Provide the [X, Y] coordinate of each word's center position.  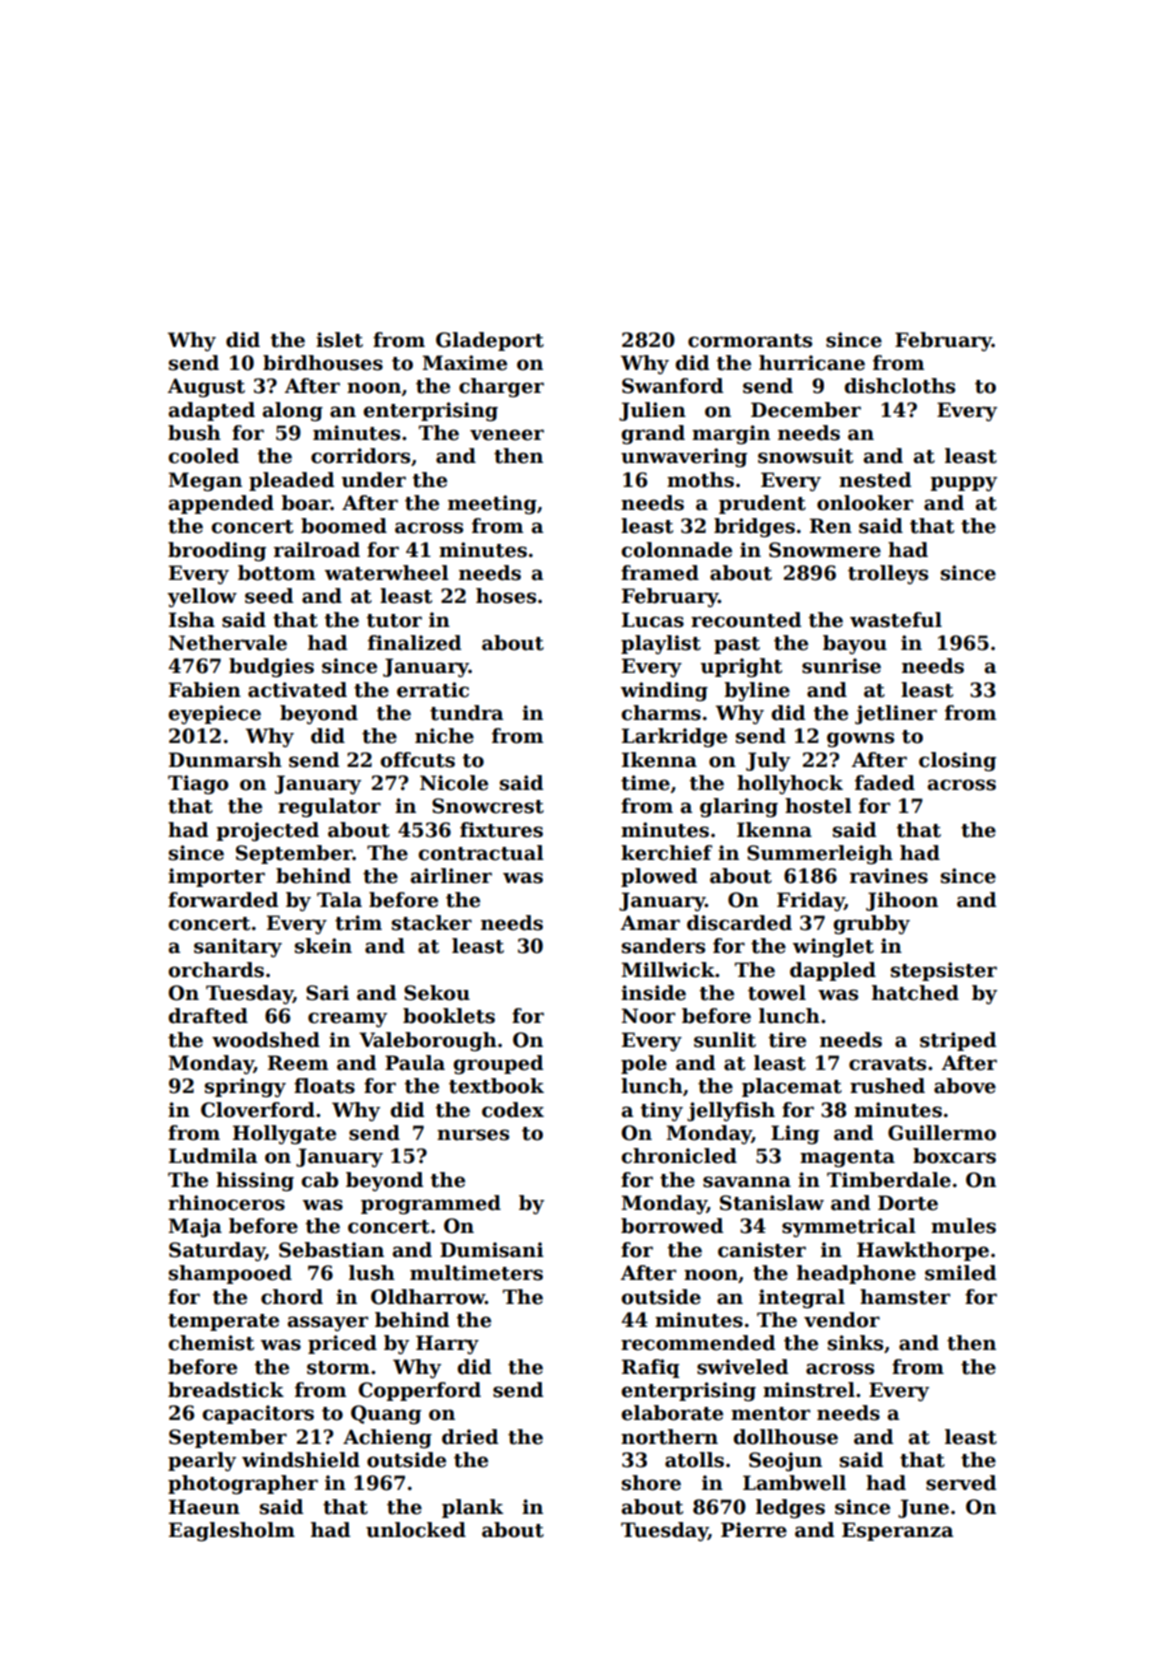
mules [963, 1226]
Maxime [464, 363]
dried [470, 1437]
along [292, 412]
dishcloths [899, 386]
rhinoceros [226, 1203]
